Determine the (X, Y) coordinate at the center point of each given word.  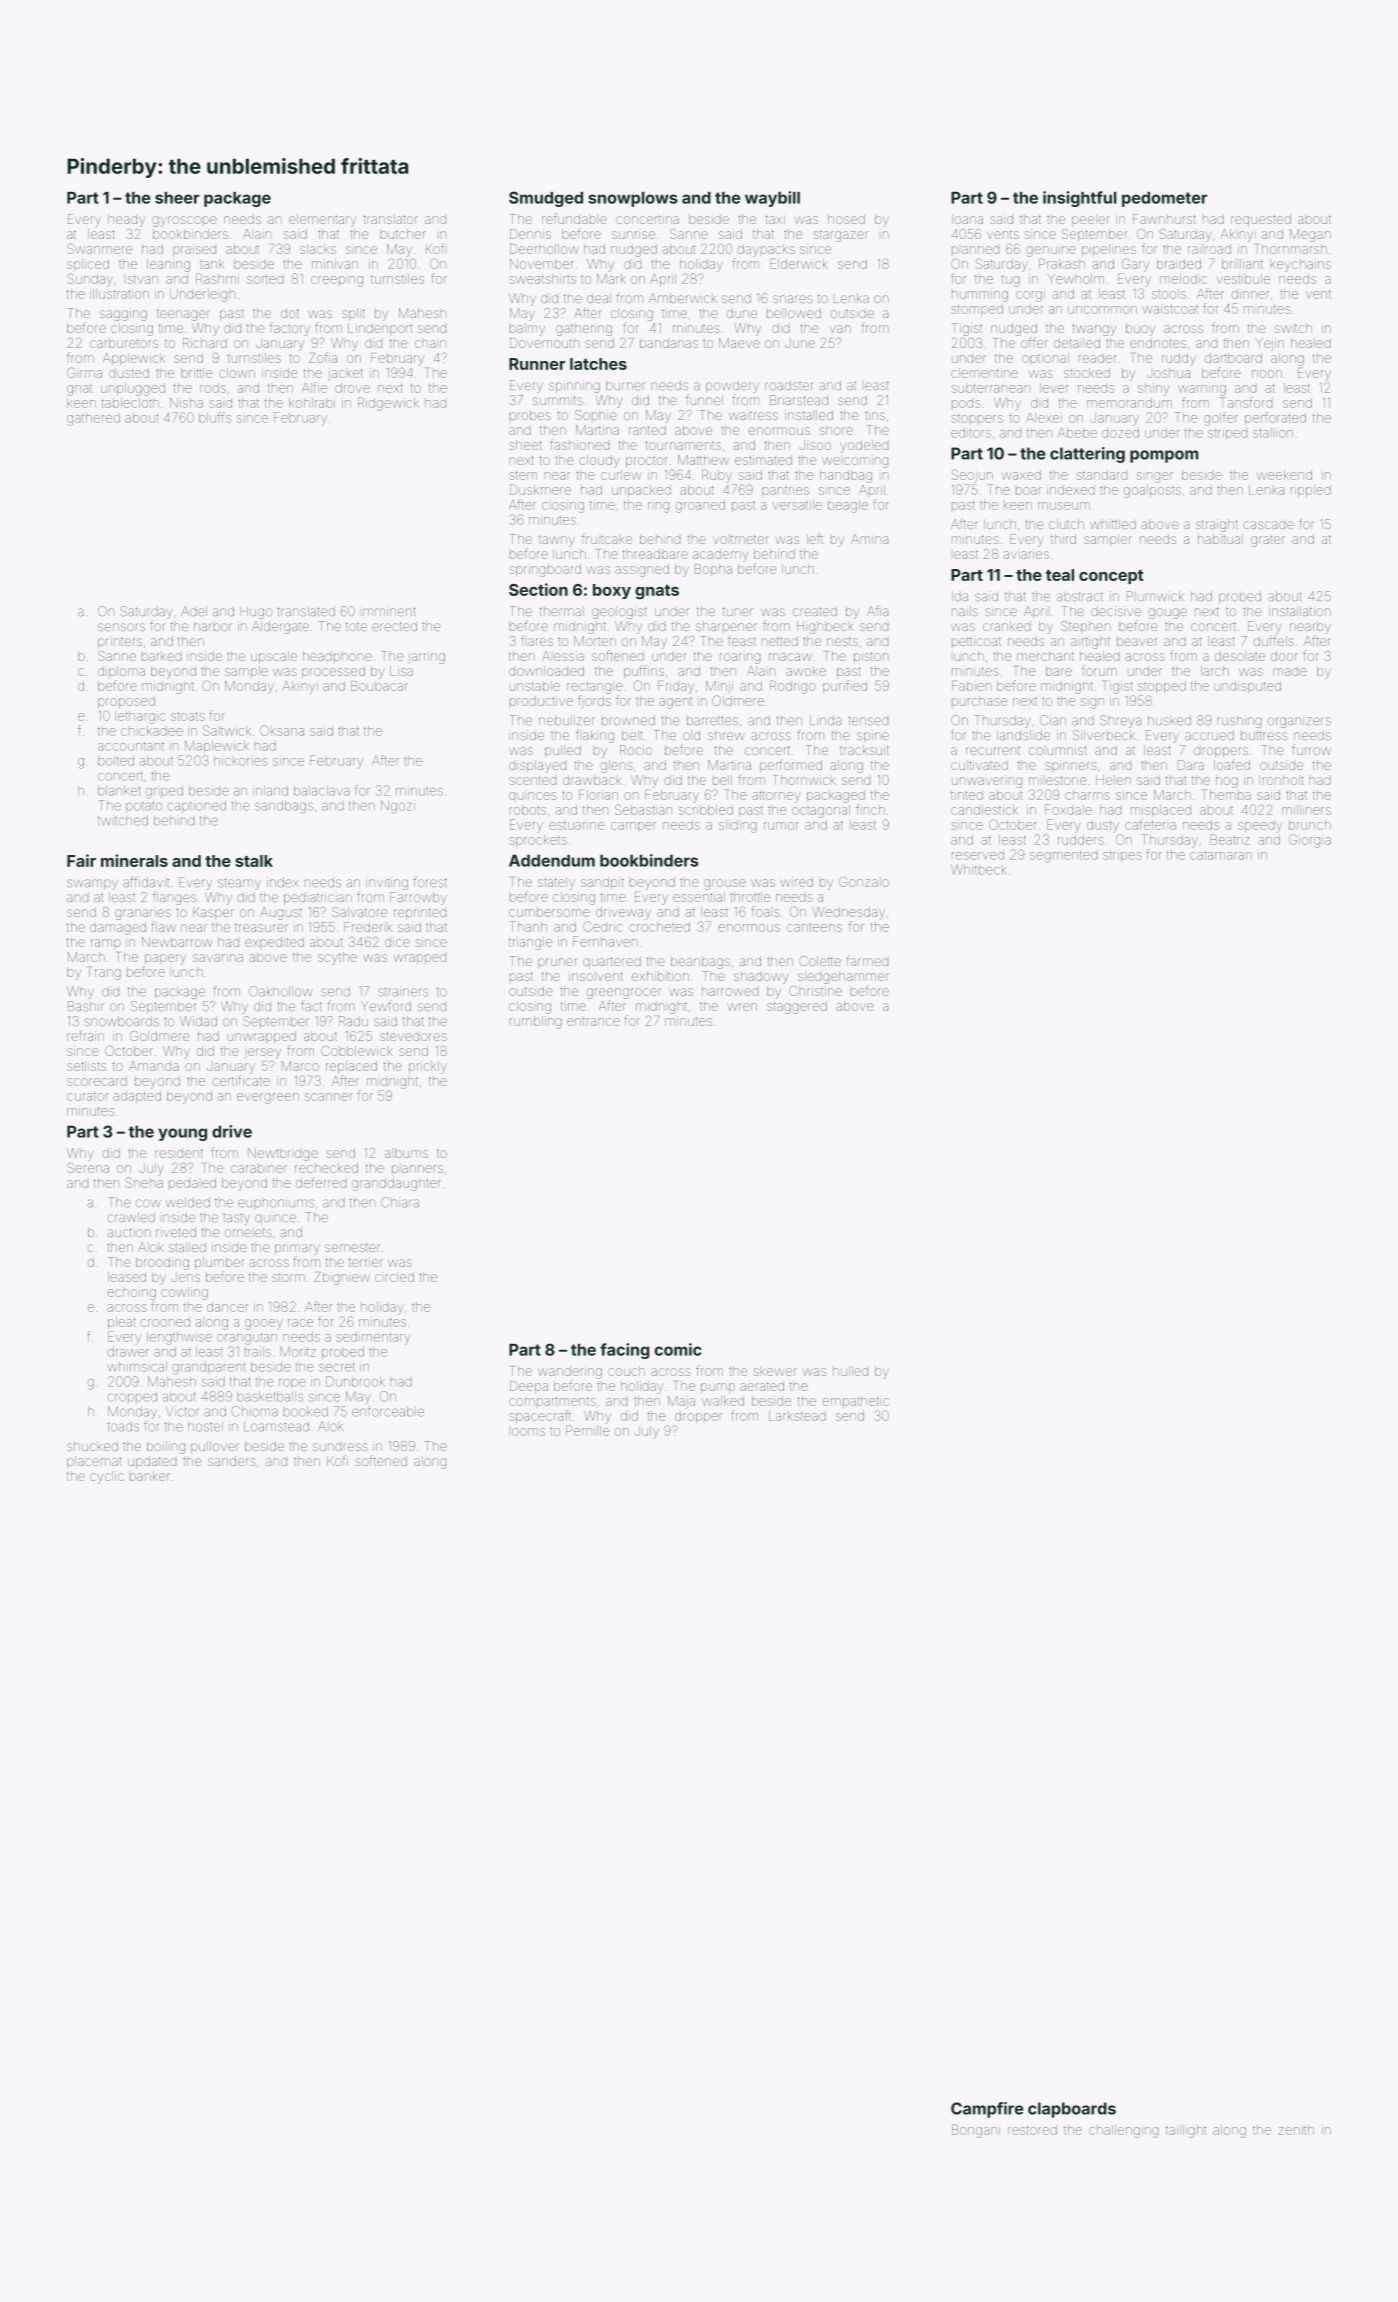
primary (297, 1249)
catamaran (1221, 855)
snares (793, 299)
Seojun (972, 476)
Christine (815, 991)
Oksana (282, 730)
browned (628, 720)
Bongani (976, 2131)
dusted (129, 373)
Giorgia (1310, 841)
